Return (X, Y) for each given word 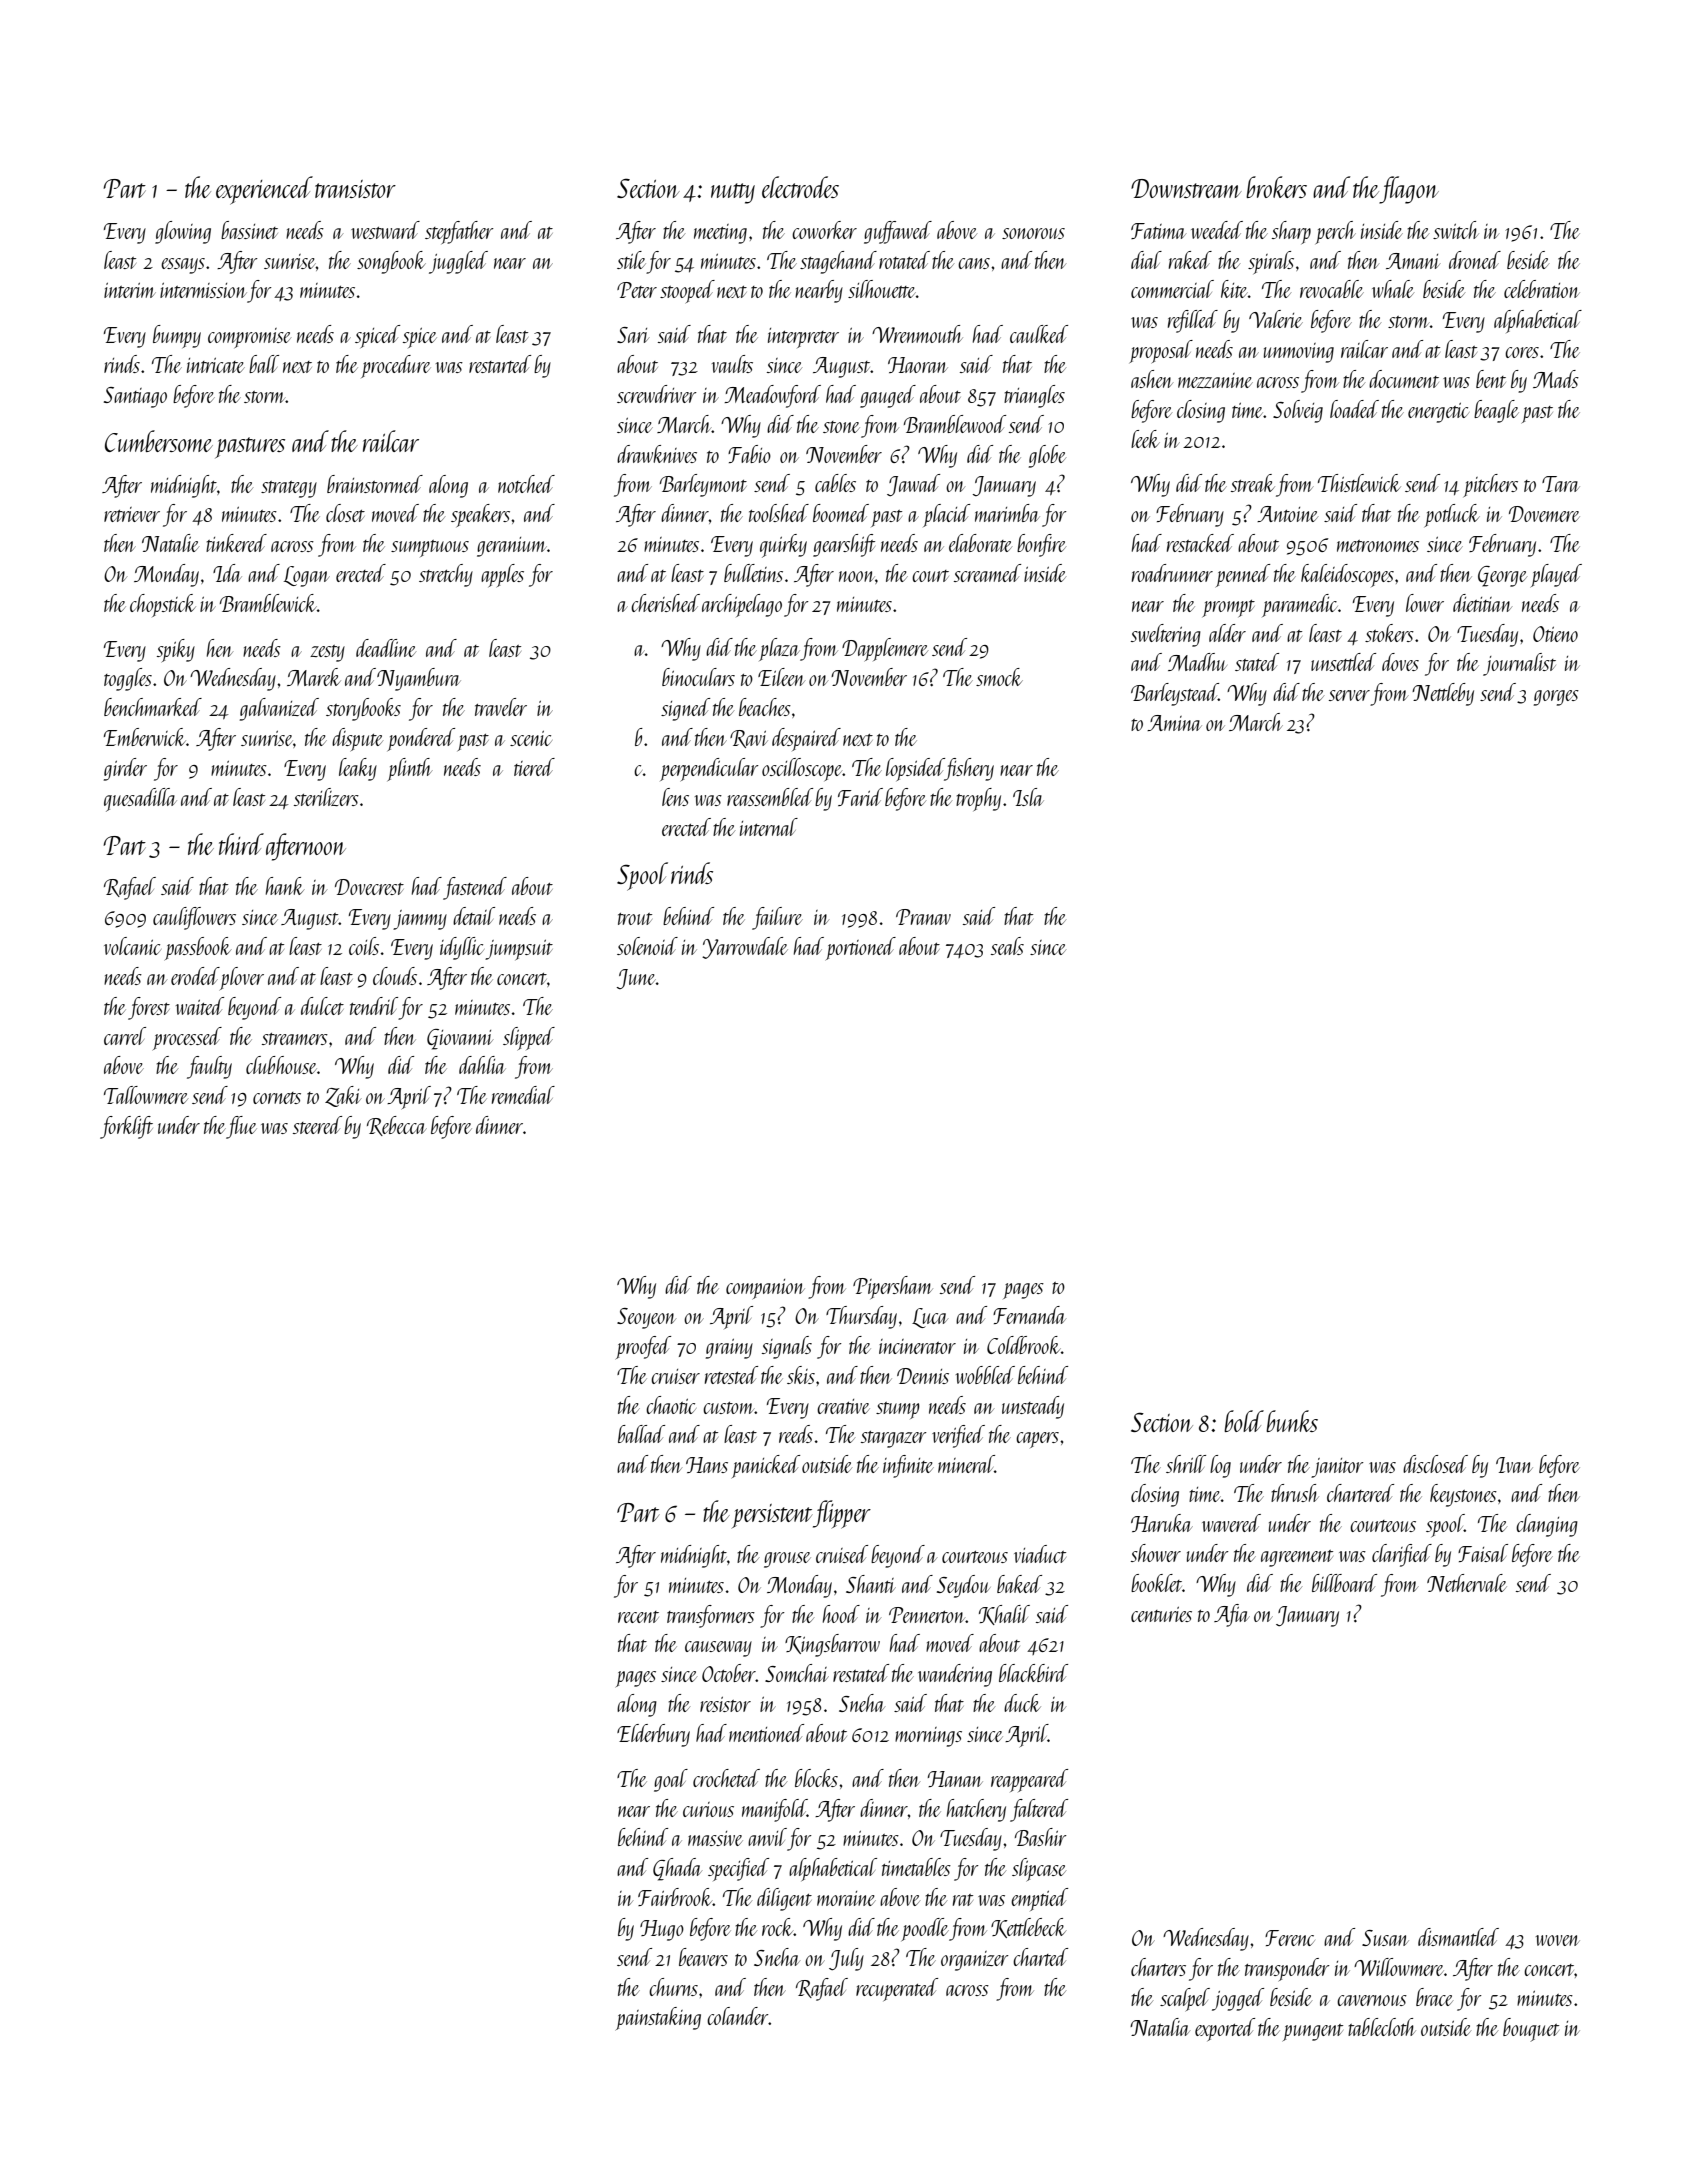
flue (241, 1127)
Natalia (1160, 2027)
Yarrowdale (745, 948)
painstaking (658, 2018)
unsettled (1343, 662)
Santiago (135, 397)
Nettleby (1443, 694)
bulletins (753, 573)
